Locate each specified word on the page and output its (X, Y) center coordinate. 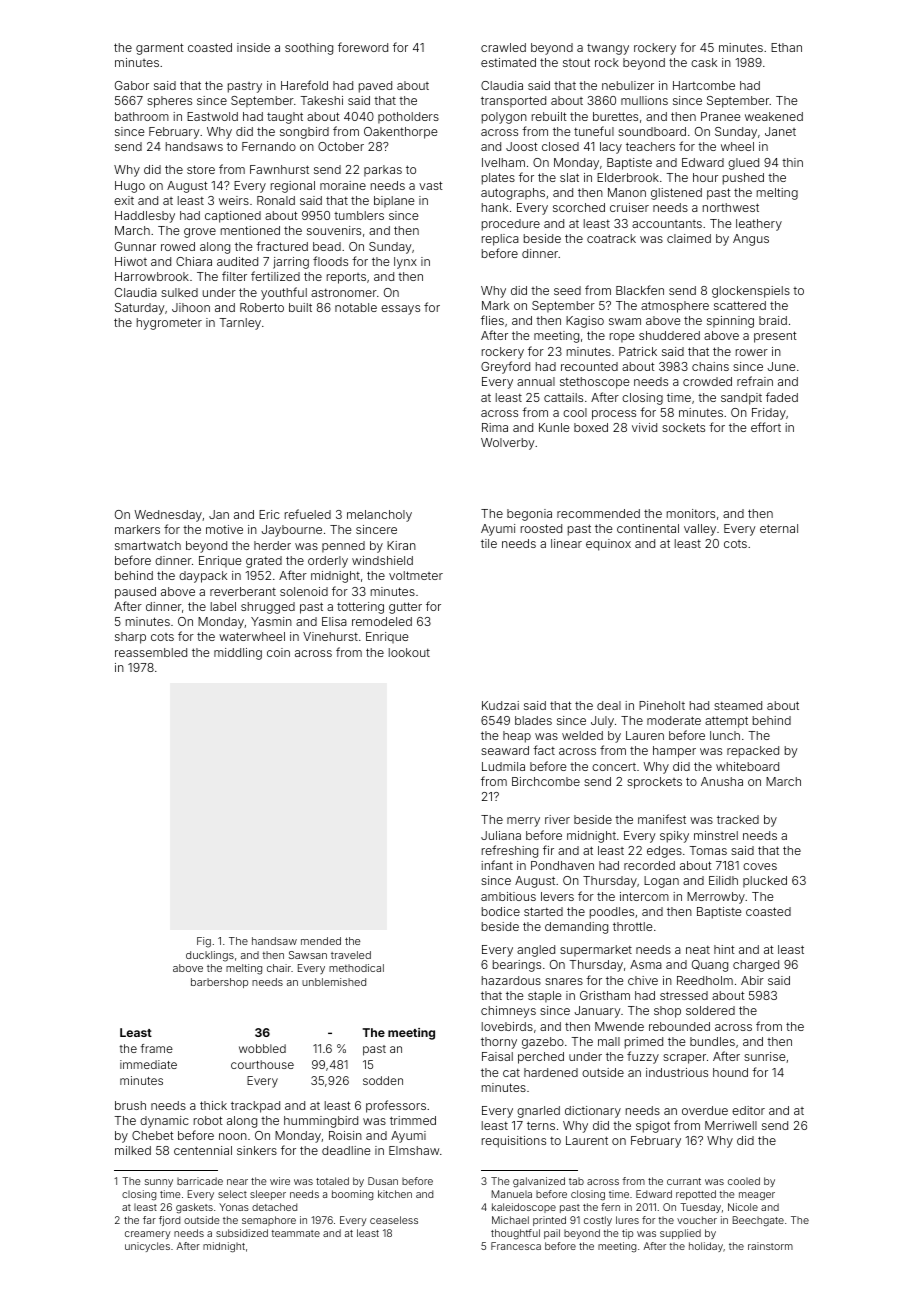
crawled (503, 47)
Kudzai (500, 705)
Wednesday (168, 516)
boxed (591, 427)
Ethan (786, 47)
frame (157, 1048)
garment (160, 49)
